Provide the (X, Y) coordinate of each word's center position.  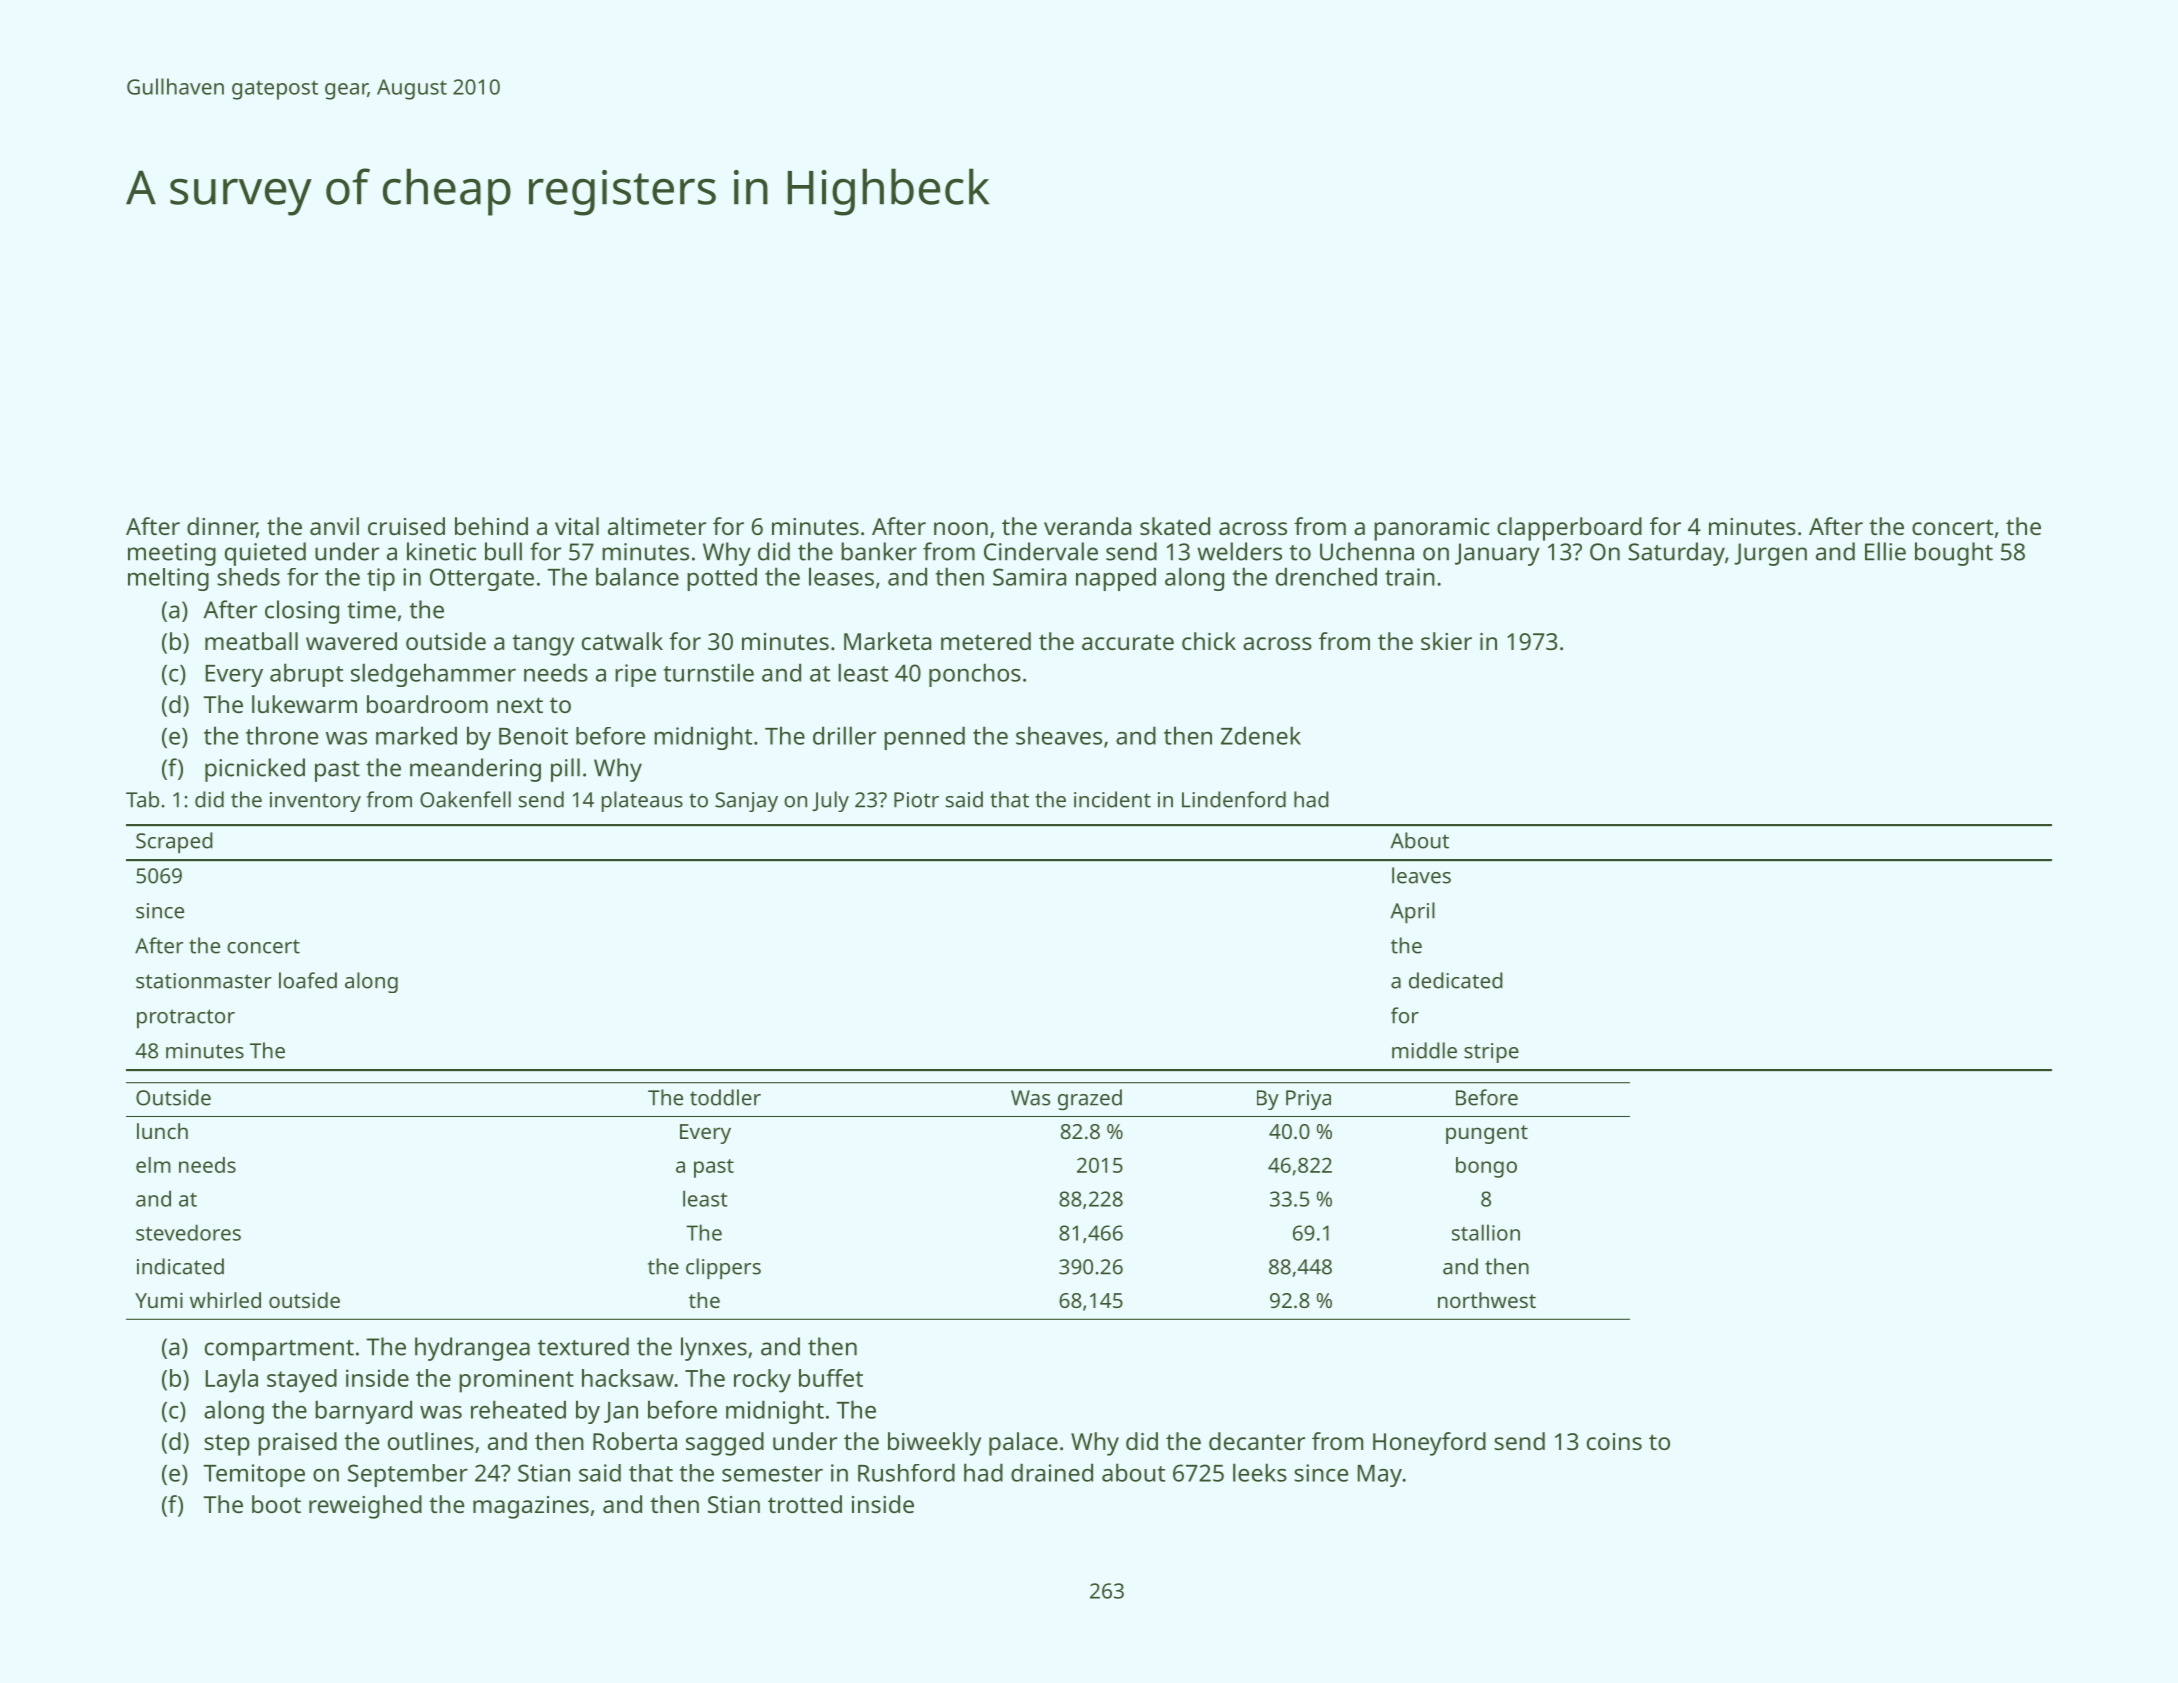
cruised (406, 526)
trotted (805, 1504)
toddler (725, 1097)
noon (961, 528)
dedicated (1456, 980)
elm (153, 1165)
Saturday (1676, 554)
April (1413, 912)
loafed (308, 980)
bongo (1486, 1167)
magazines (531, 1507)
